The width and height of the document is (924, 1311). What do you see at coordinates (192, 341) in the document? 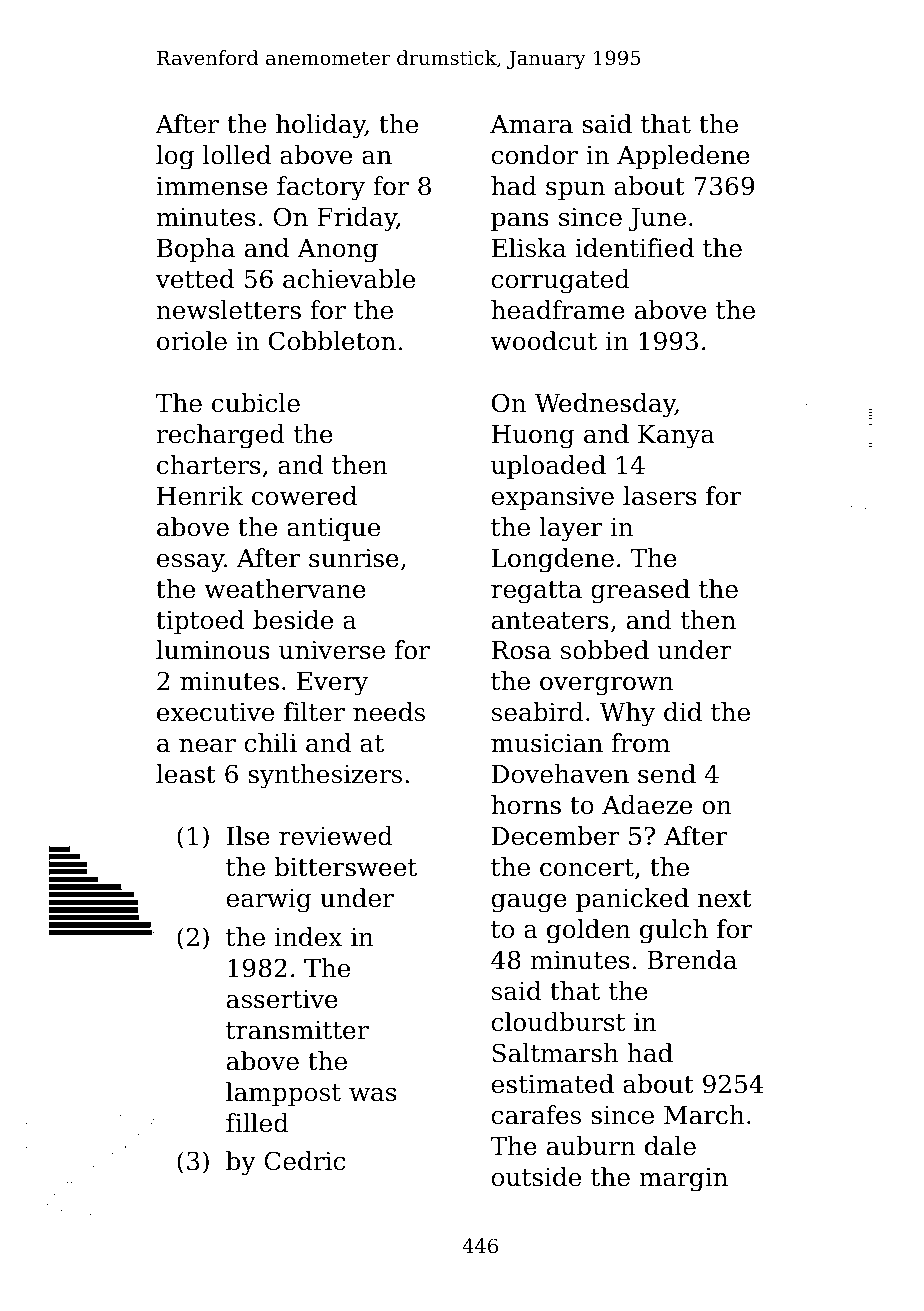
I see `oriole` at bounding box center [192, 341].
